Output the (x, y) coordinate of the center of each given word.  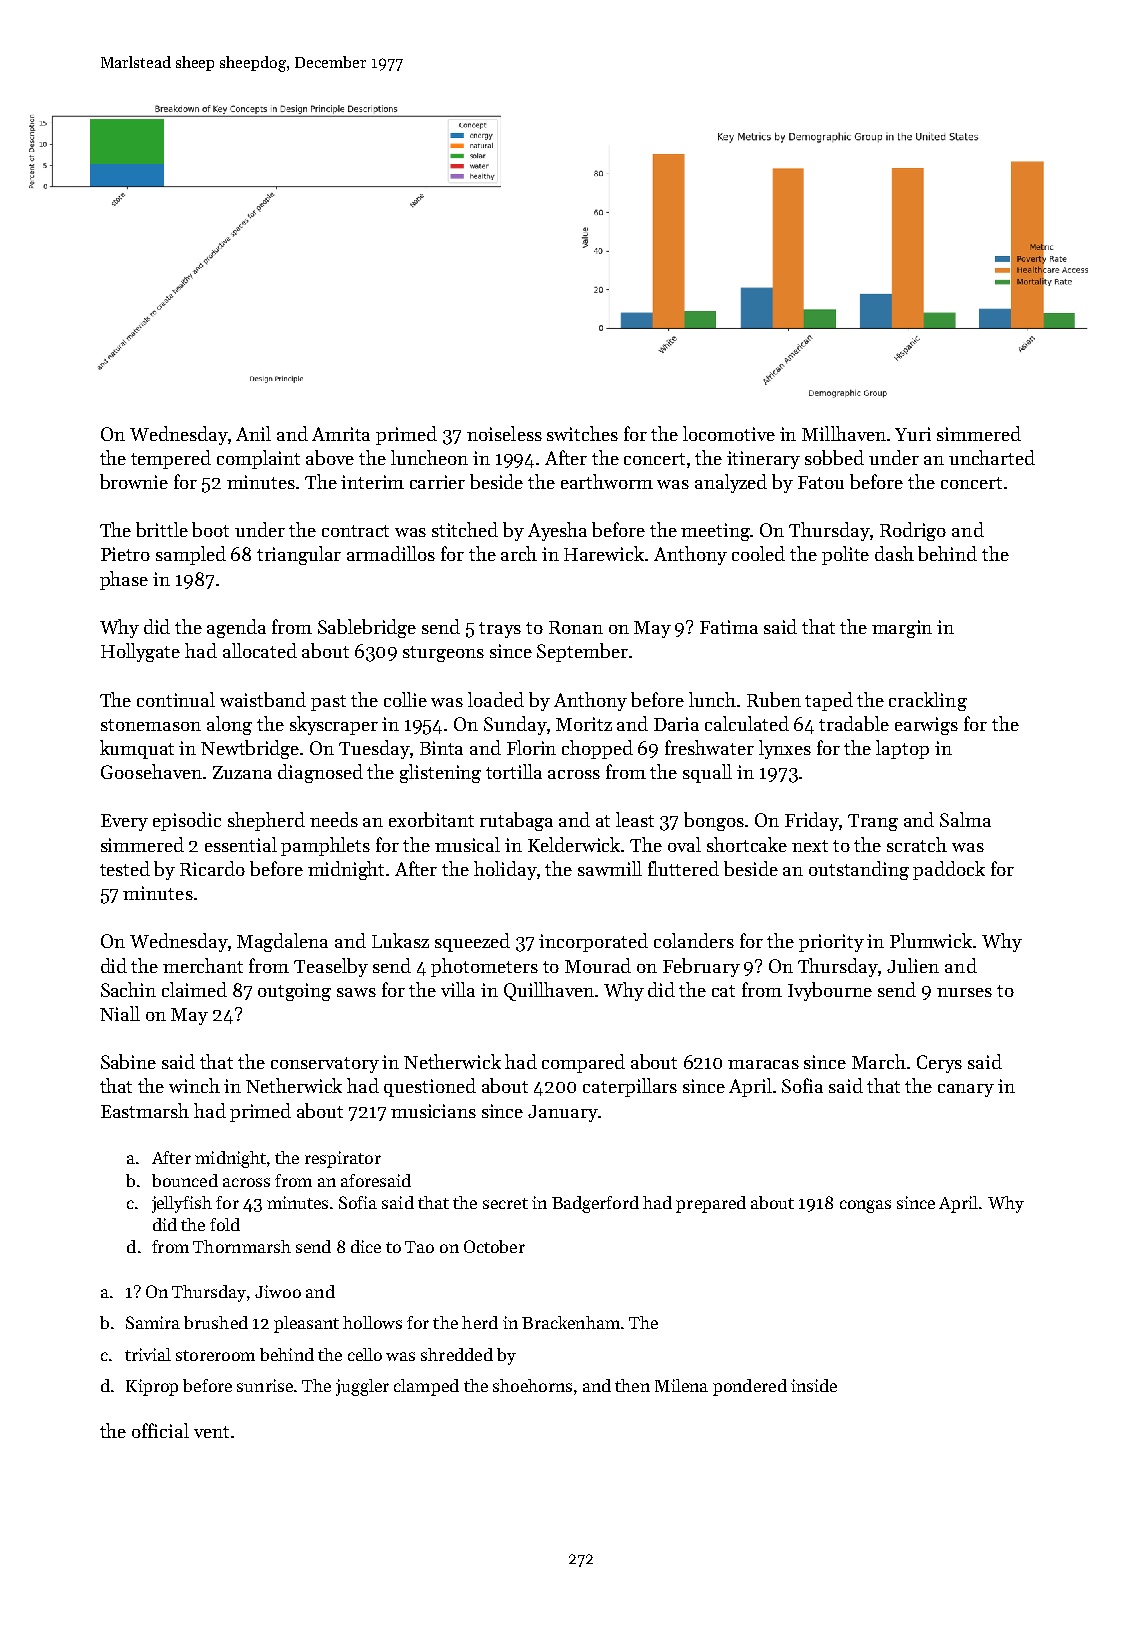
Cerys (939, 1064)
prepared (711, 1204)
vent (211, 1432)
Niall (120, 1013)
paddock (949, 870)
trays (500, 630)
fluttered (683, 868)
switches (582, 433)
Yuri (913, 434)
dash (894, 553)
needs (334, 819)
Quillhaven (550, 991)
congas (865, 1206)
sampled (191, 555)
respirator (343, 1159)
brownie (134, 481)
